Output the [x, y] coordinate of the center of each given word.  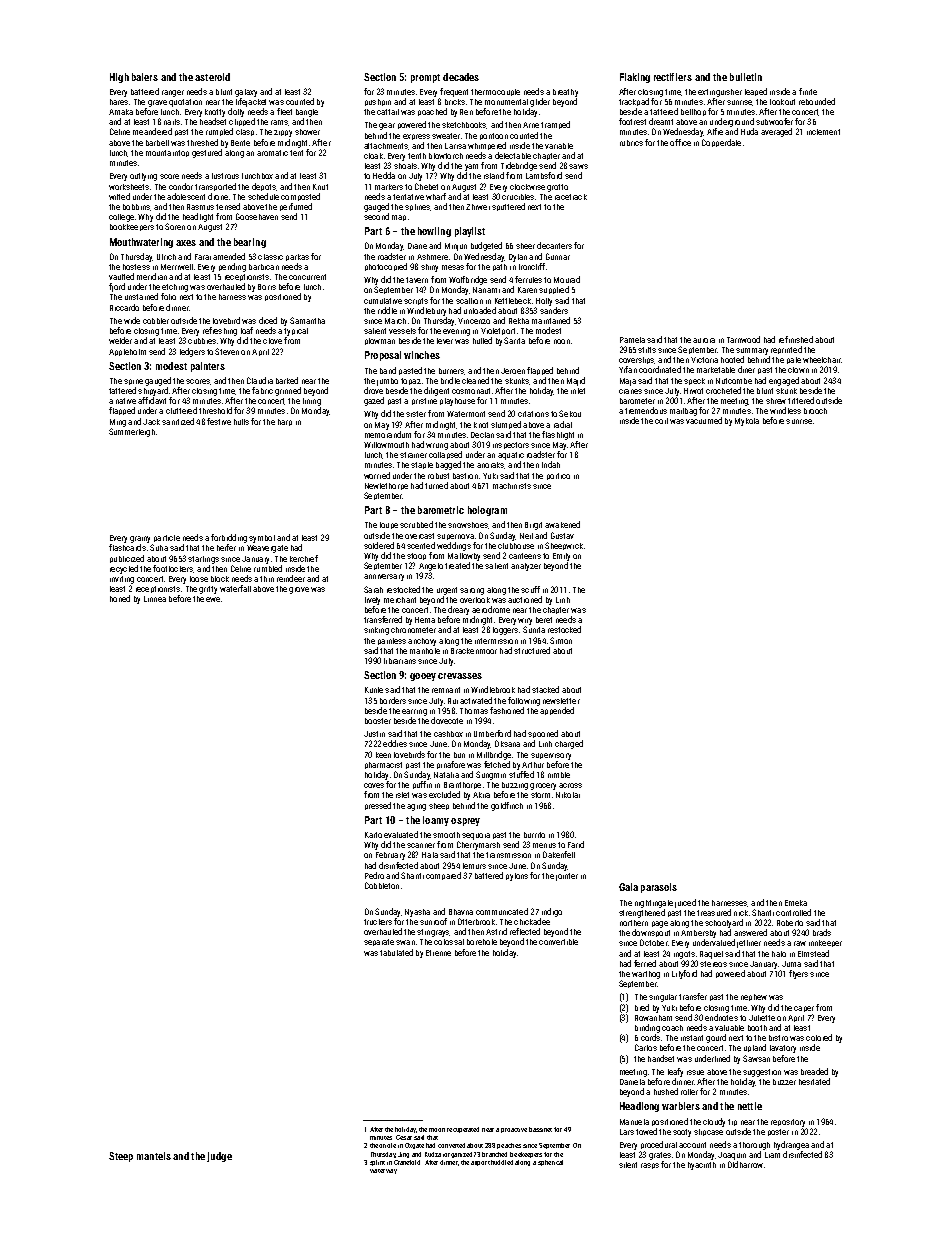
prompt [425, 78]
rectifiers [673, 77]
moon [437, 1130]
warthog [646, 975]
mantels [154, 1156]
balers [145, 77]
